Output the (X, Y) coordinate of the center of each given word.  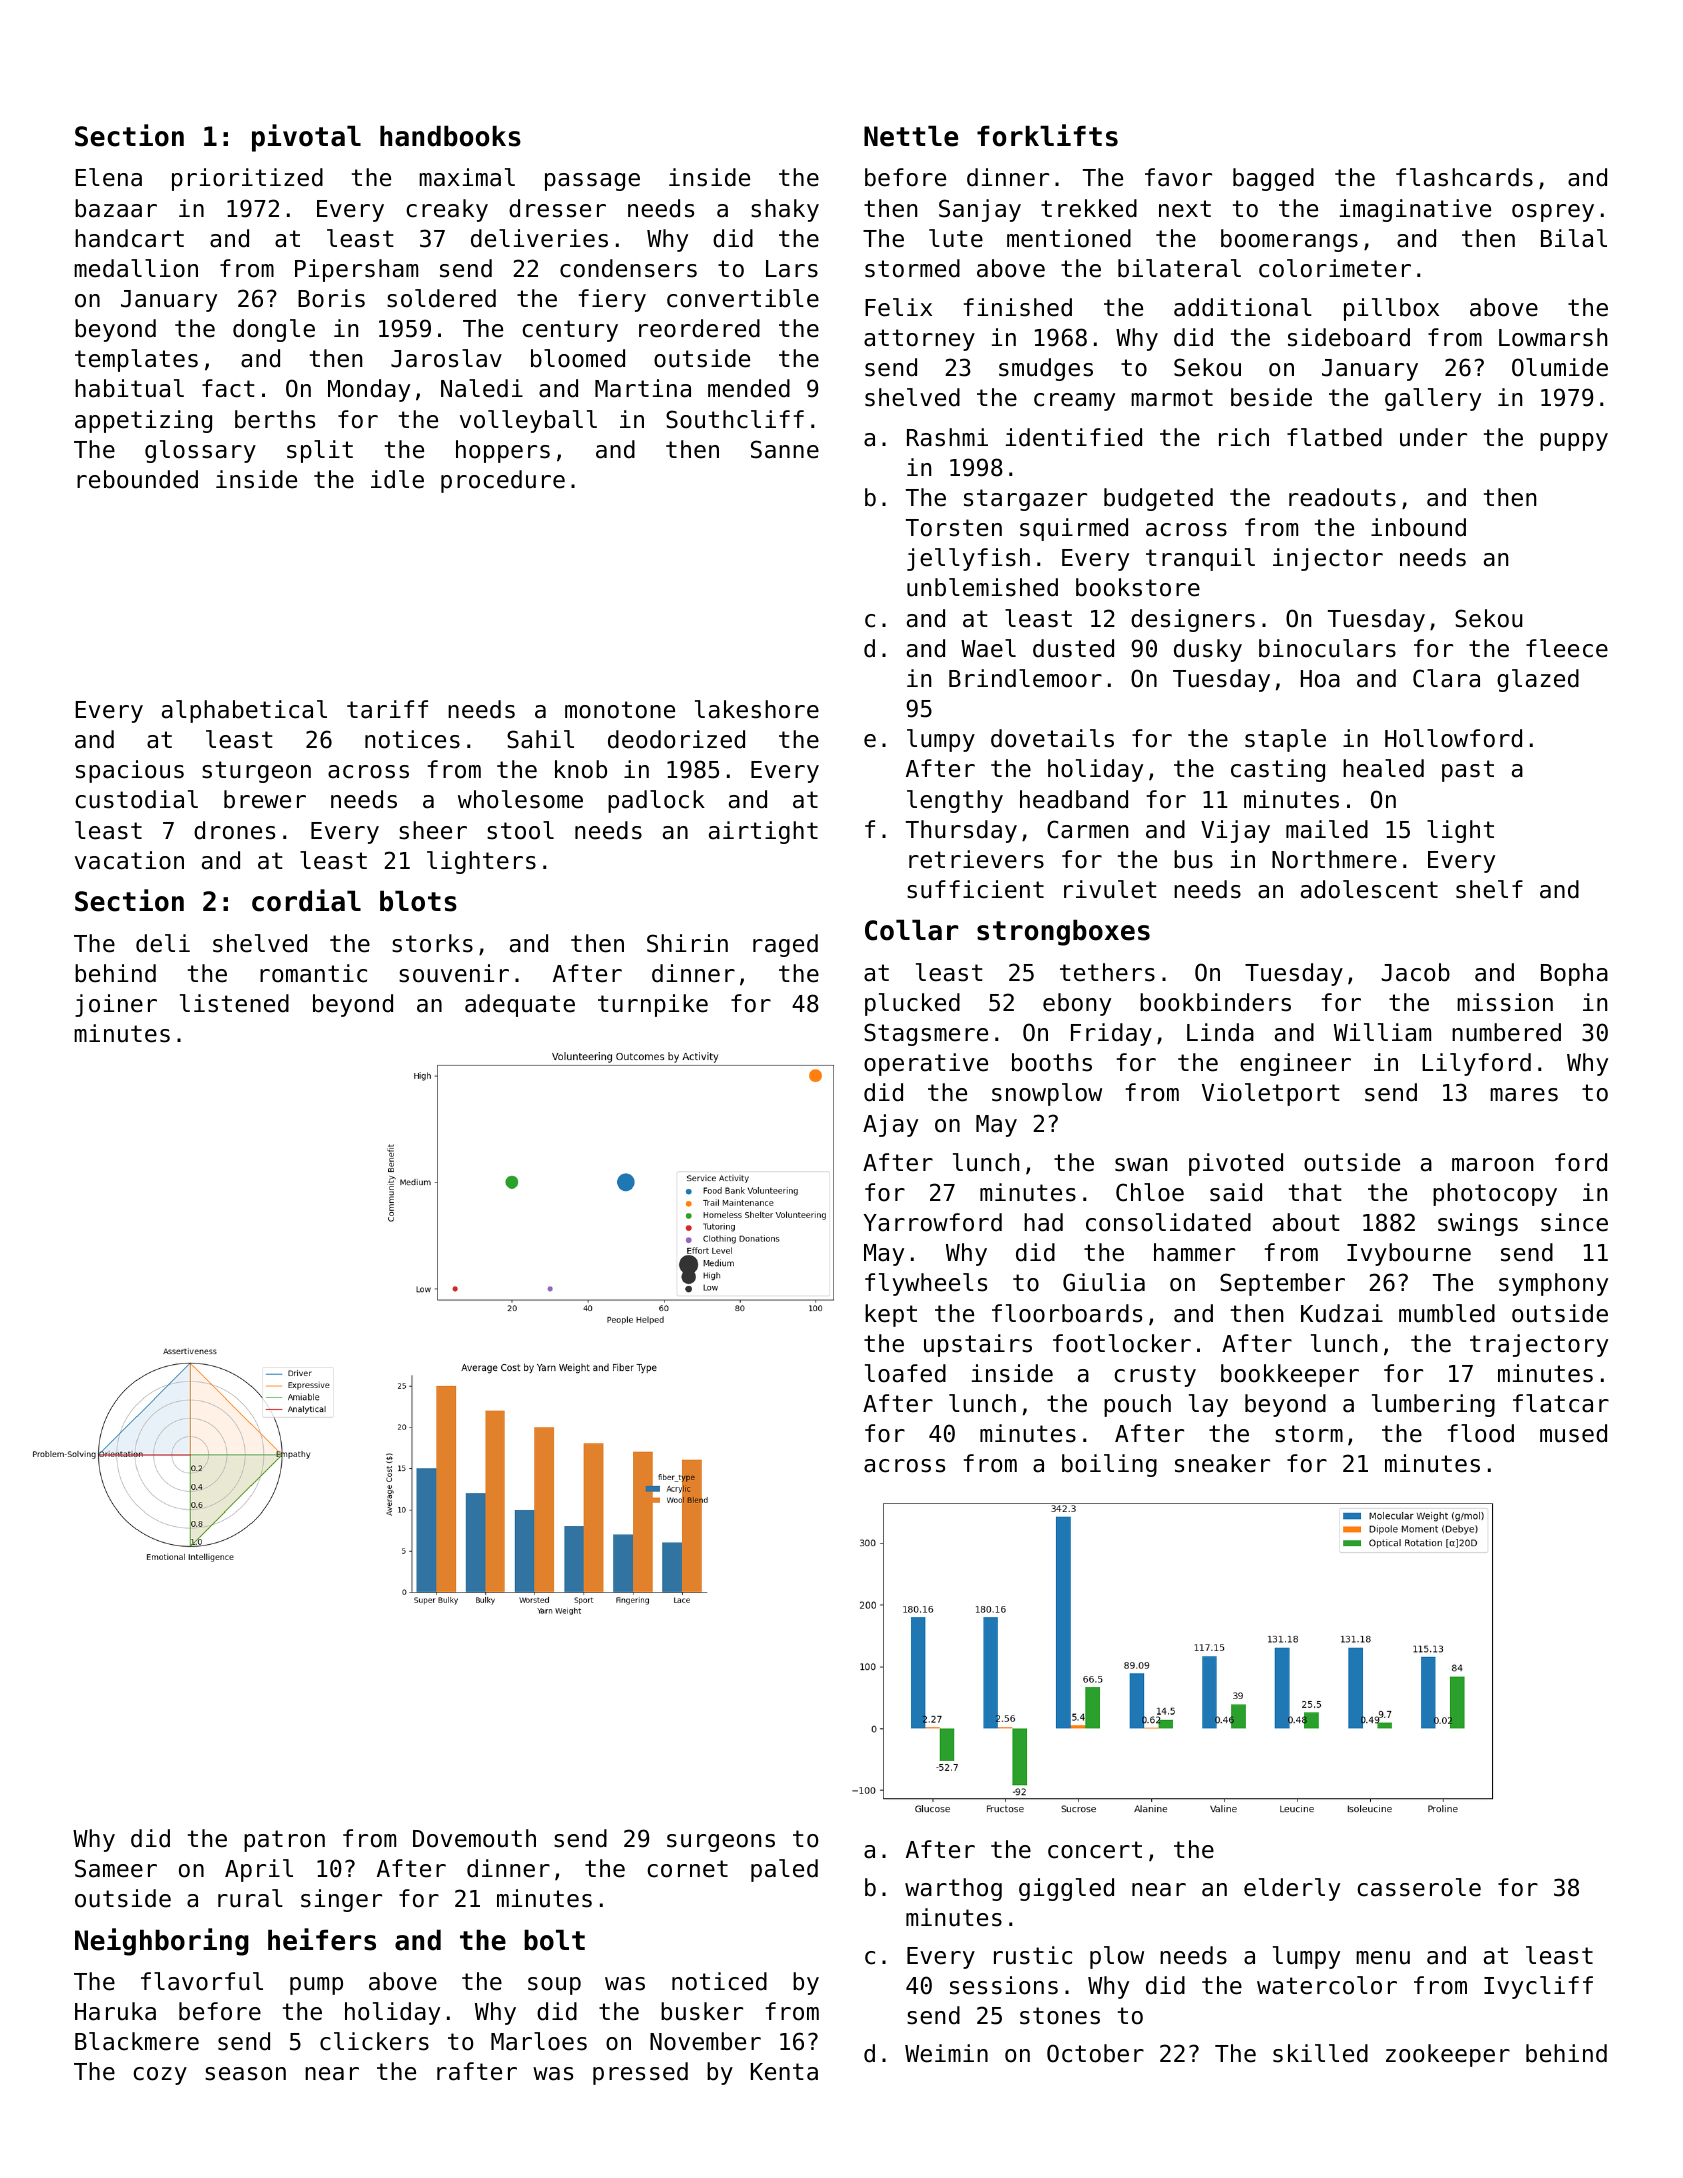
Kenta (784, 2072)
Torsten (954, 528)
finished (1018, 307)
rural (250, 1898)
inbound (1418, 527)
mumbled (1447, 1313)
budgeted (1158, 499)
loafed (905, 1373)
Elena (108, 177)
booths (1052, 1062)
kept (891, 1315)
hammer (1194, 1252)
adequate (520, 1005)
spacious (130, 771)
